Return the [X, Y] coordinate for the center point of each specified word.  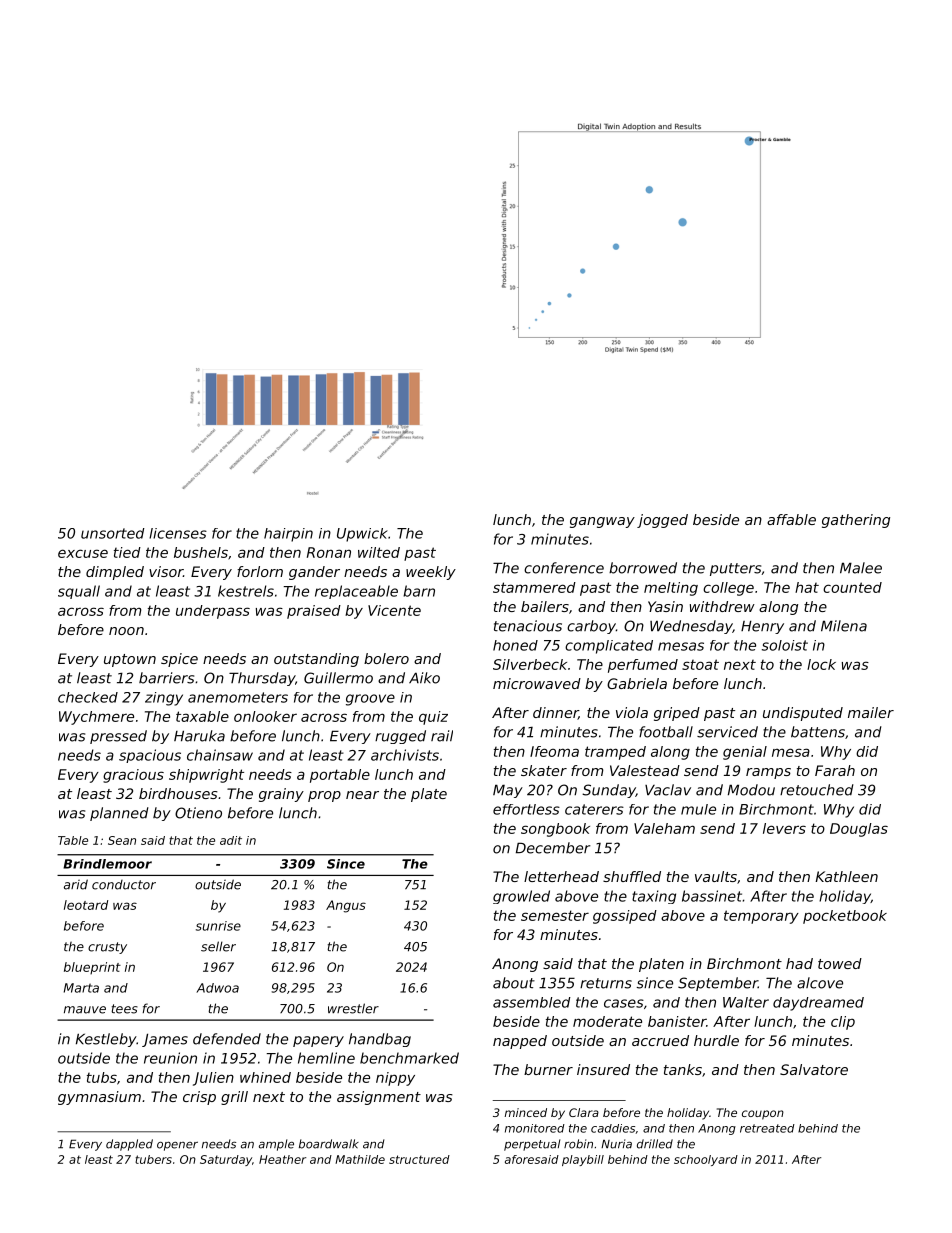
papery [318, 1041]
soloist [785, 645]
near [362, 795]
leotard [86, 905]
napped [520, 1042]
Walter [746, 1002]
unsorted [113, 533]
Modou [751, 790]
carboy [591, 627]
